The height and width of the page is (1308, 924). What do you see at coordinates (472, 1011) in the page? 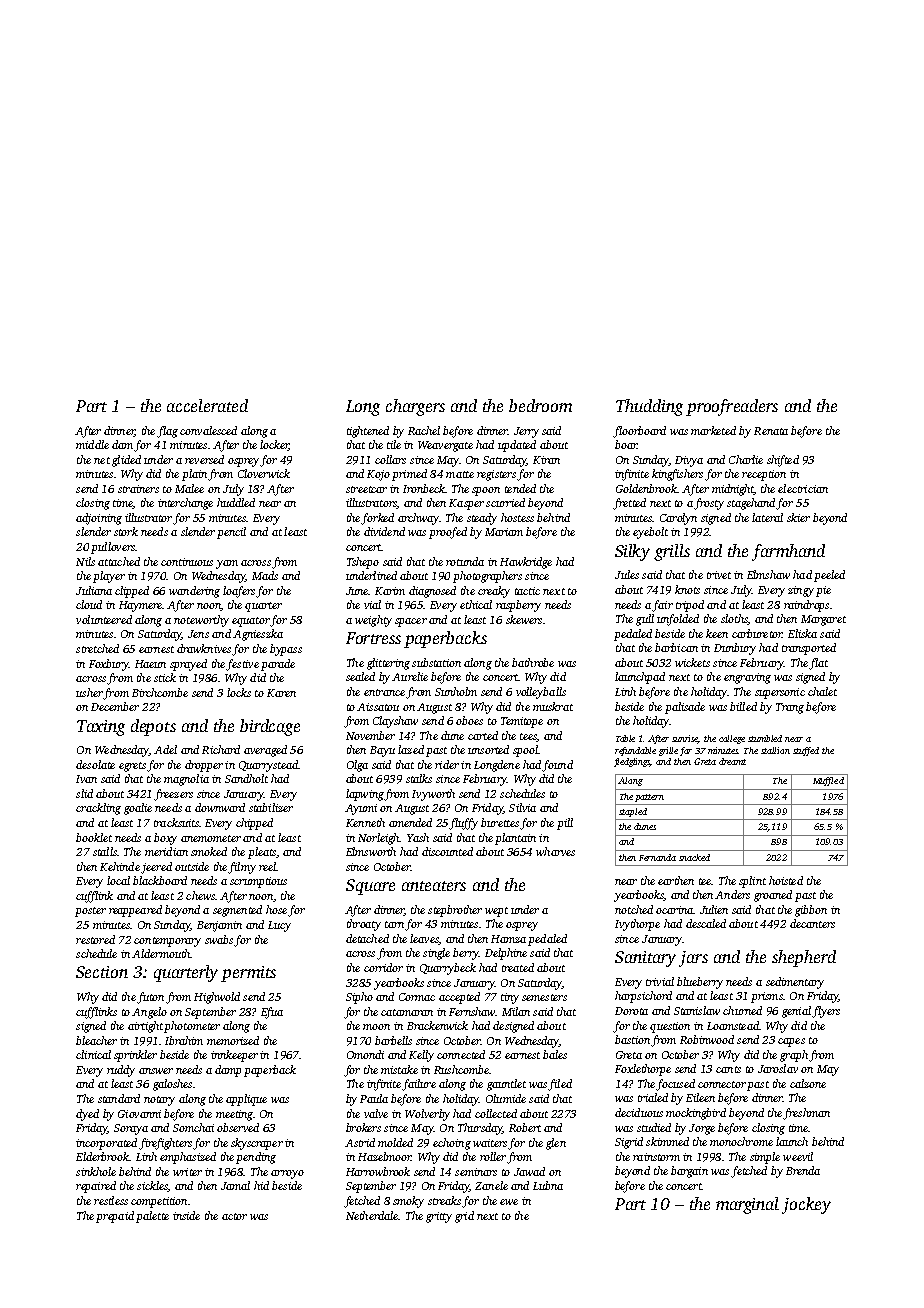
I see `Fernshaw` at bounding box center [472, 1011].
